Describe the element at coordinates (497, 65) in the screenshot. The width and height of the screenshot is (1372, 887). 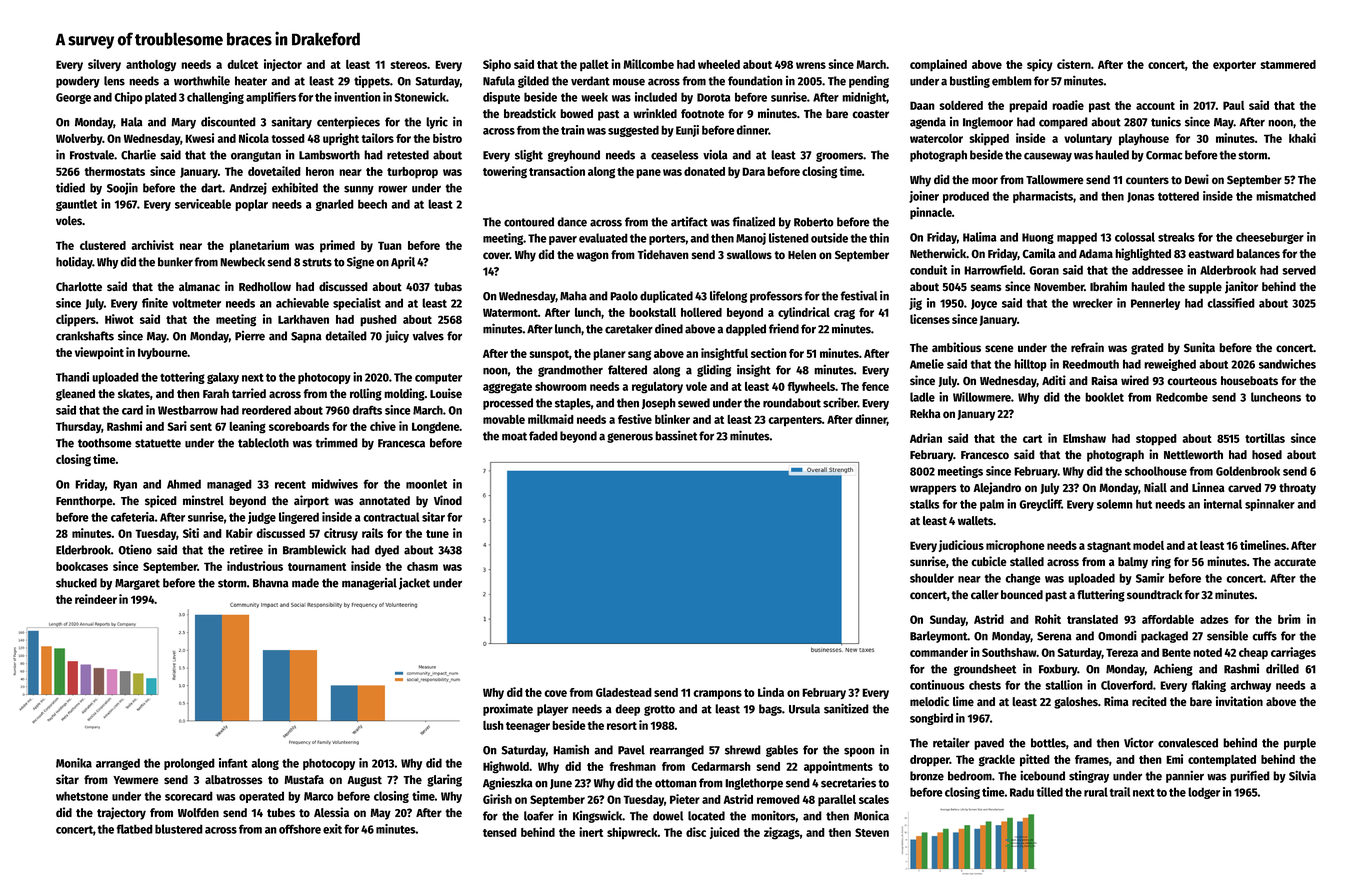
I see `Sipho` at that location.
